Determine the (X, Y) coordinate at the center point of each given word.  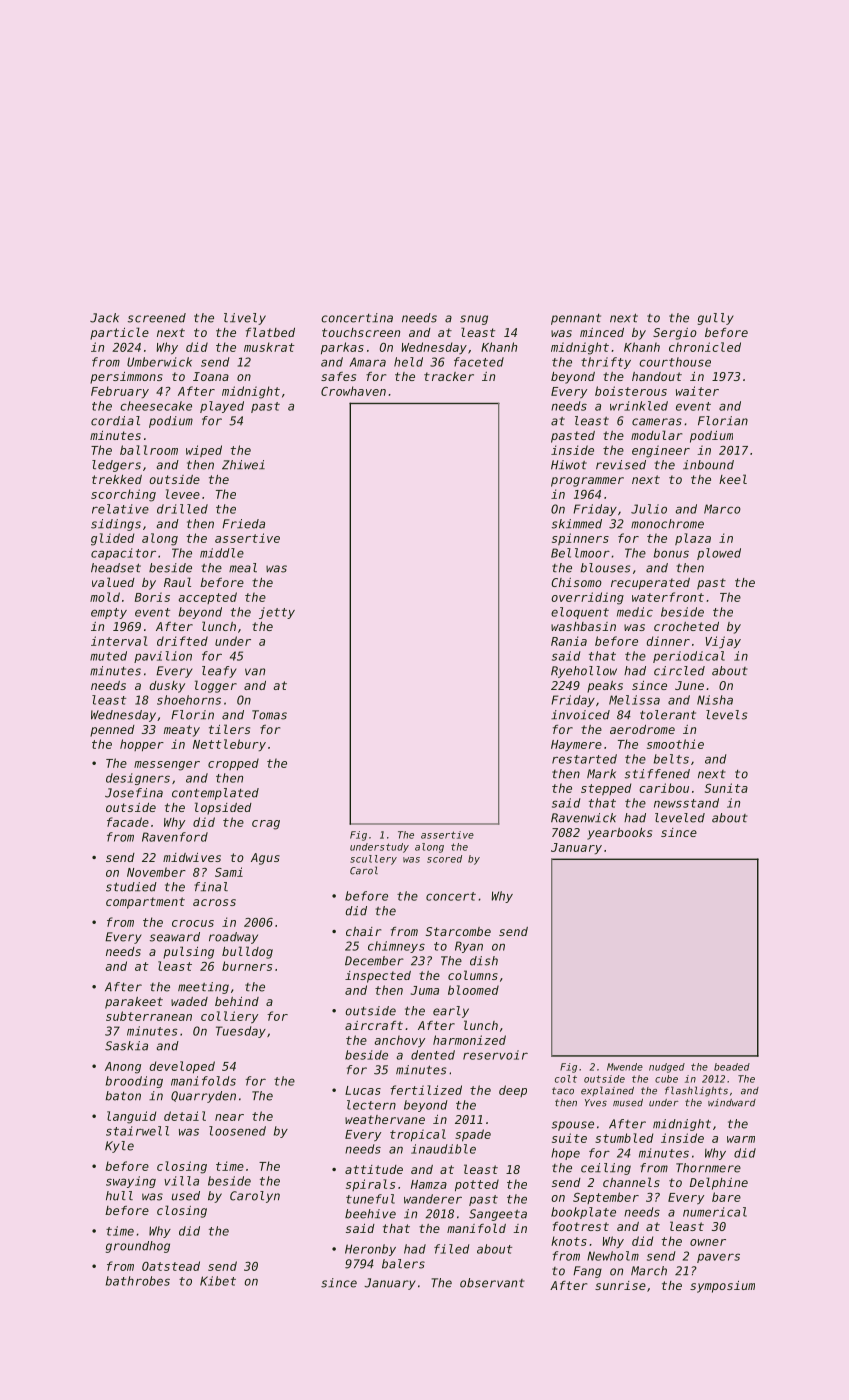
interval (119, 641)
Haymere (576, 745)
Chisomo (576, 582)
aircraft (374, 1025)
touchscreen (361, 332)
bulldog (247, 952)
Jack (104, 318)
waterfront (668, 597)
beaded (732, 1067)
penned (112, 731)
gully (716, 319)
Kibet (218, 1281)
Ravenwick (583, 818)
